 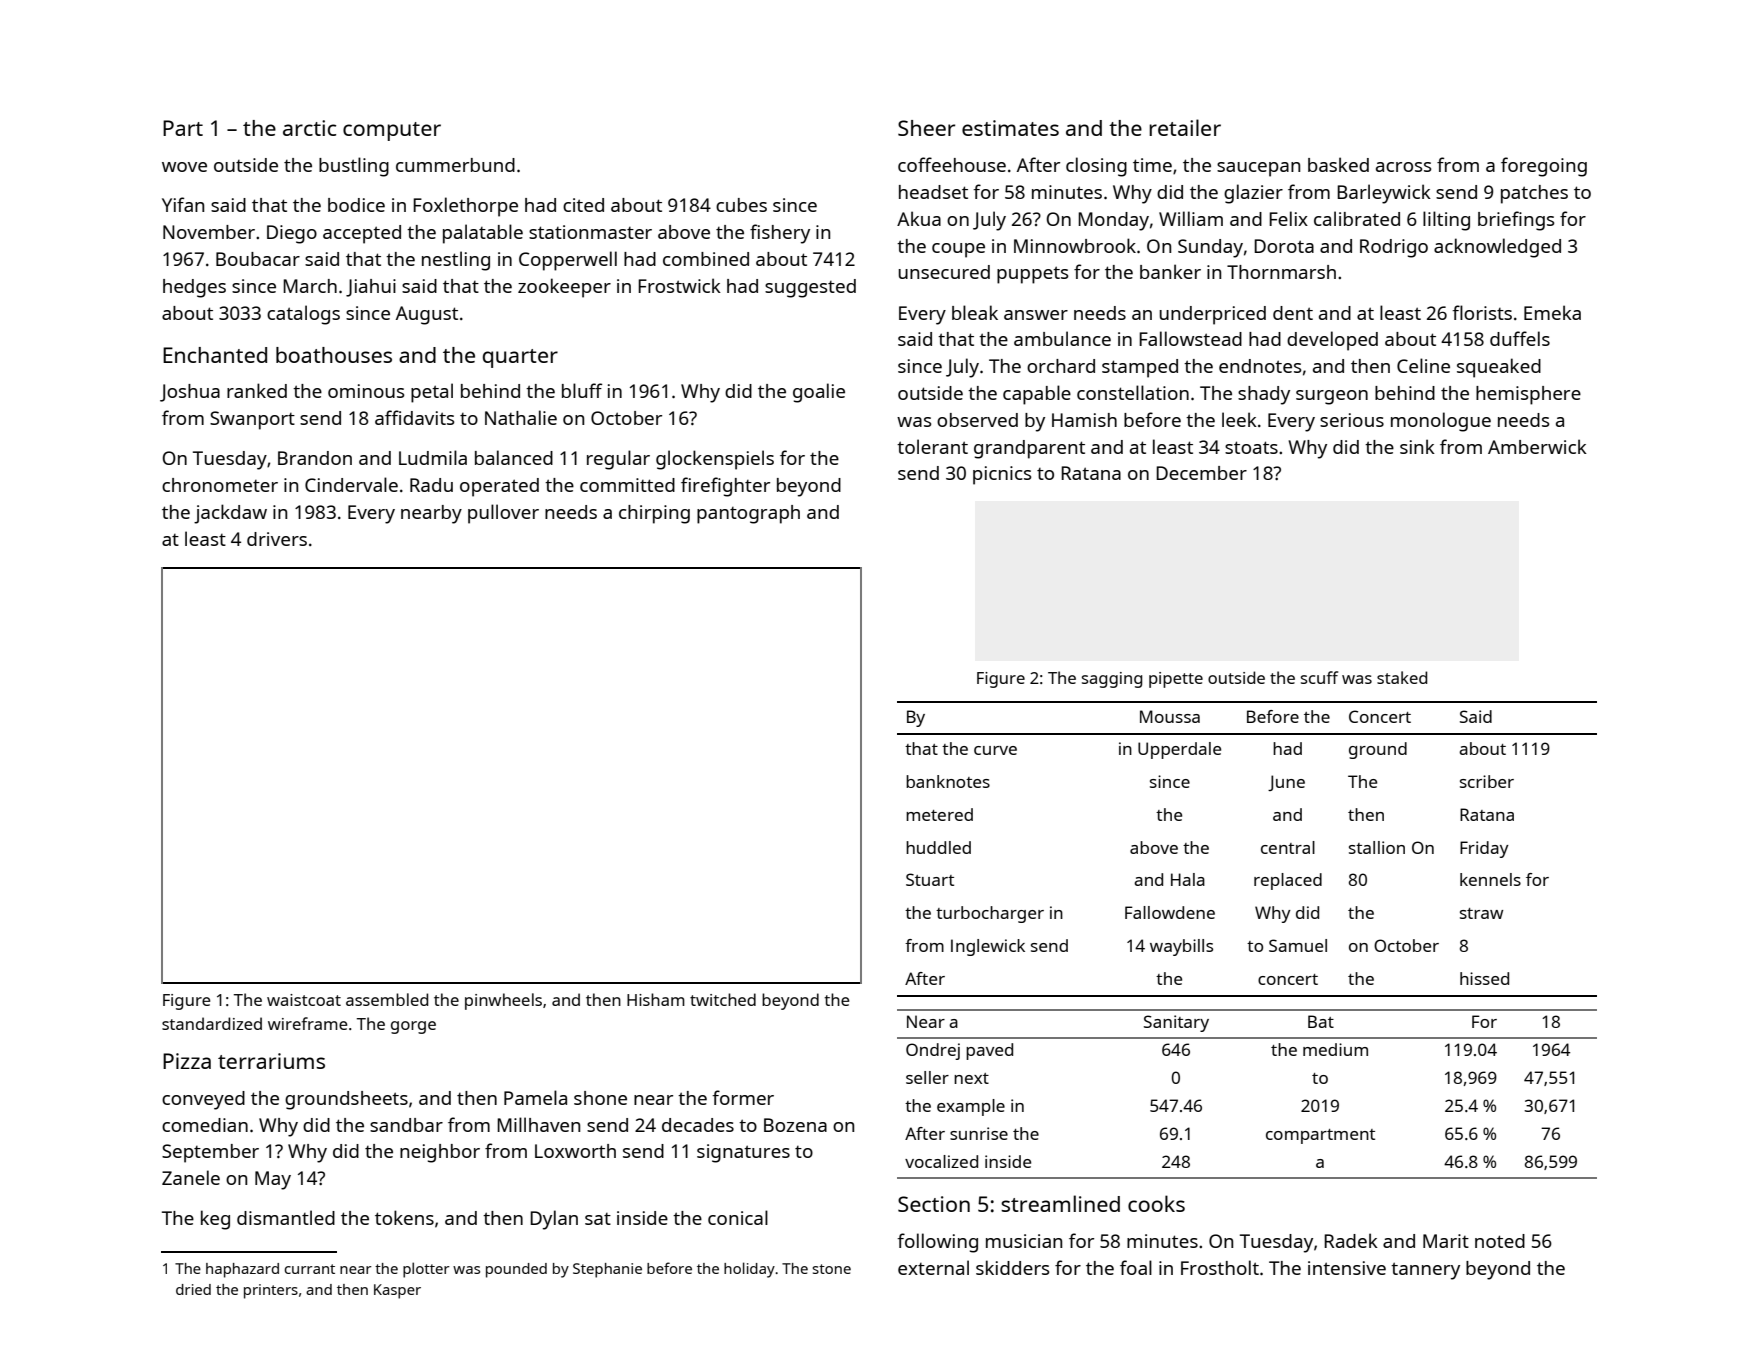 What do you see at coordinates (939, 814) in the page?
I see `metered` at bounding box center [939, 814].
